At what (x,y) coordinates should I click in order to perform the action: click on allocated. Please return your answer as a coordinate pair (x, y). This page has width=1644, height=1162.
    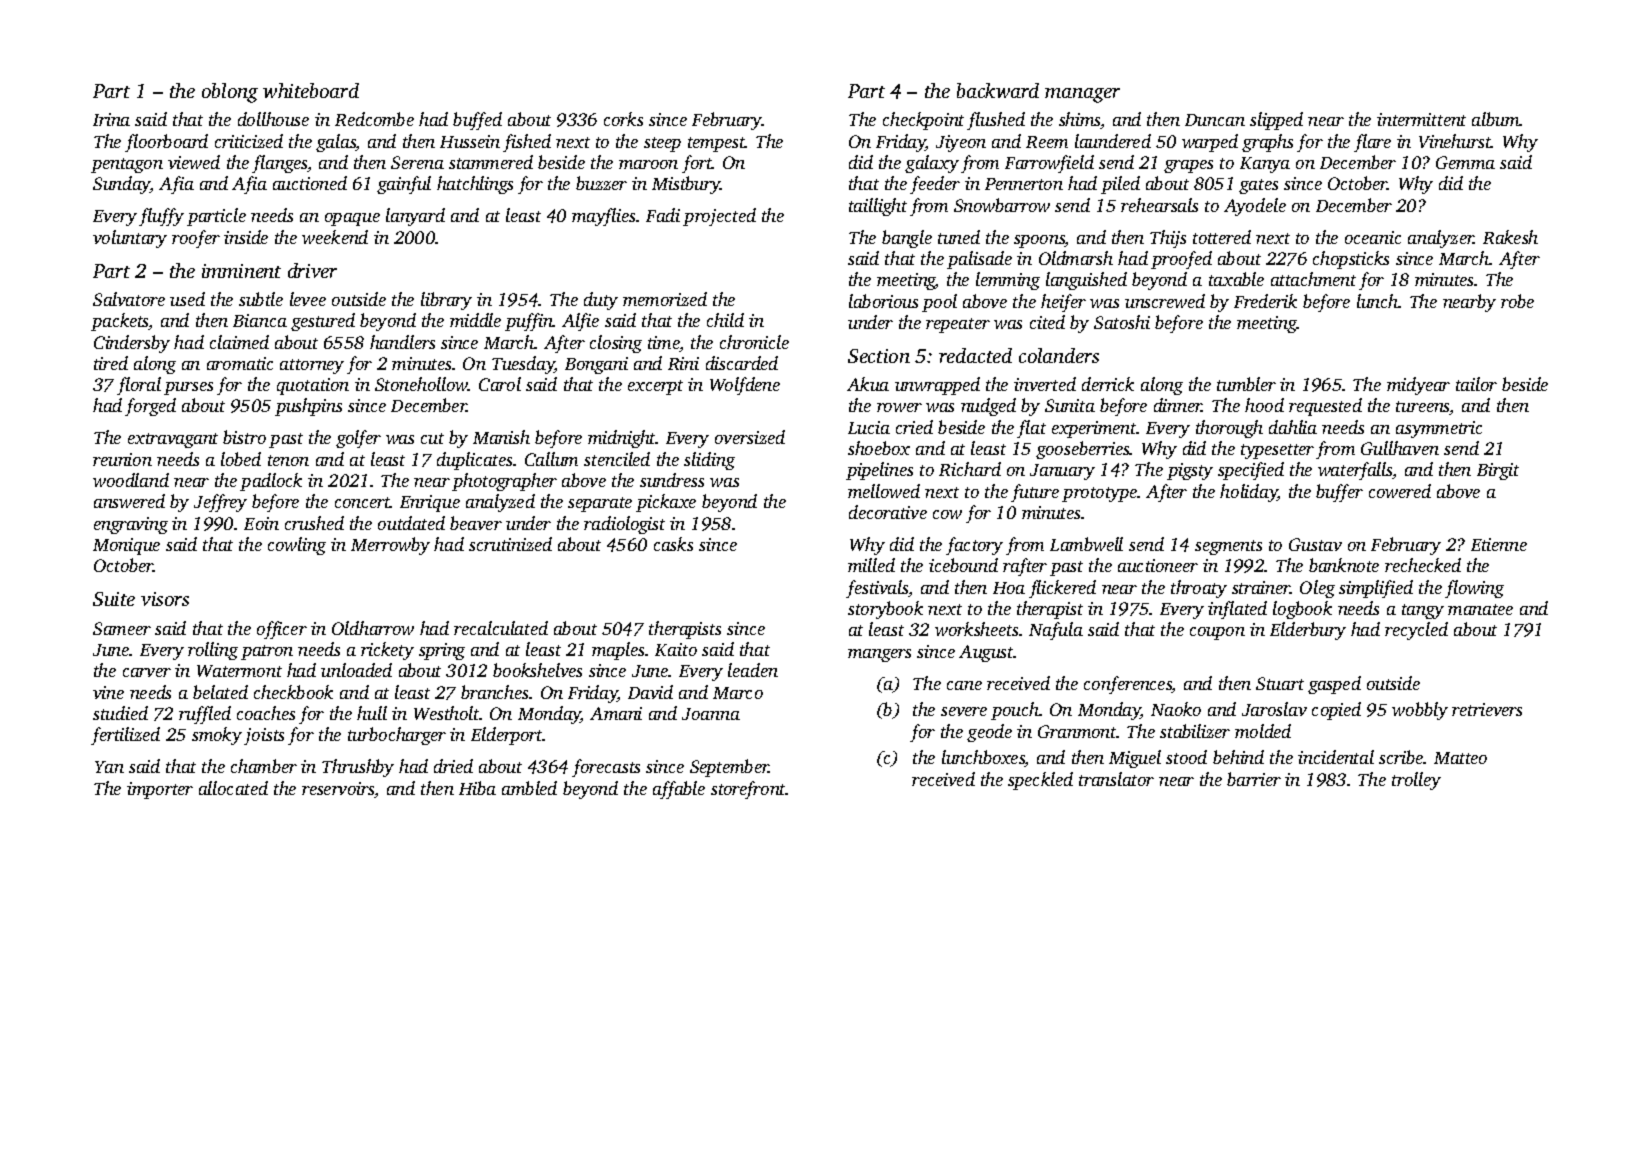
    Looking at the image, I should click on (233, 788).
